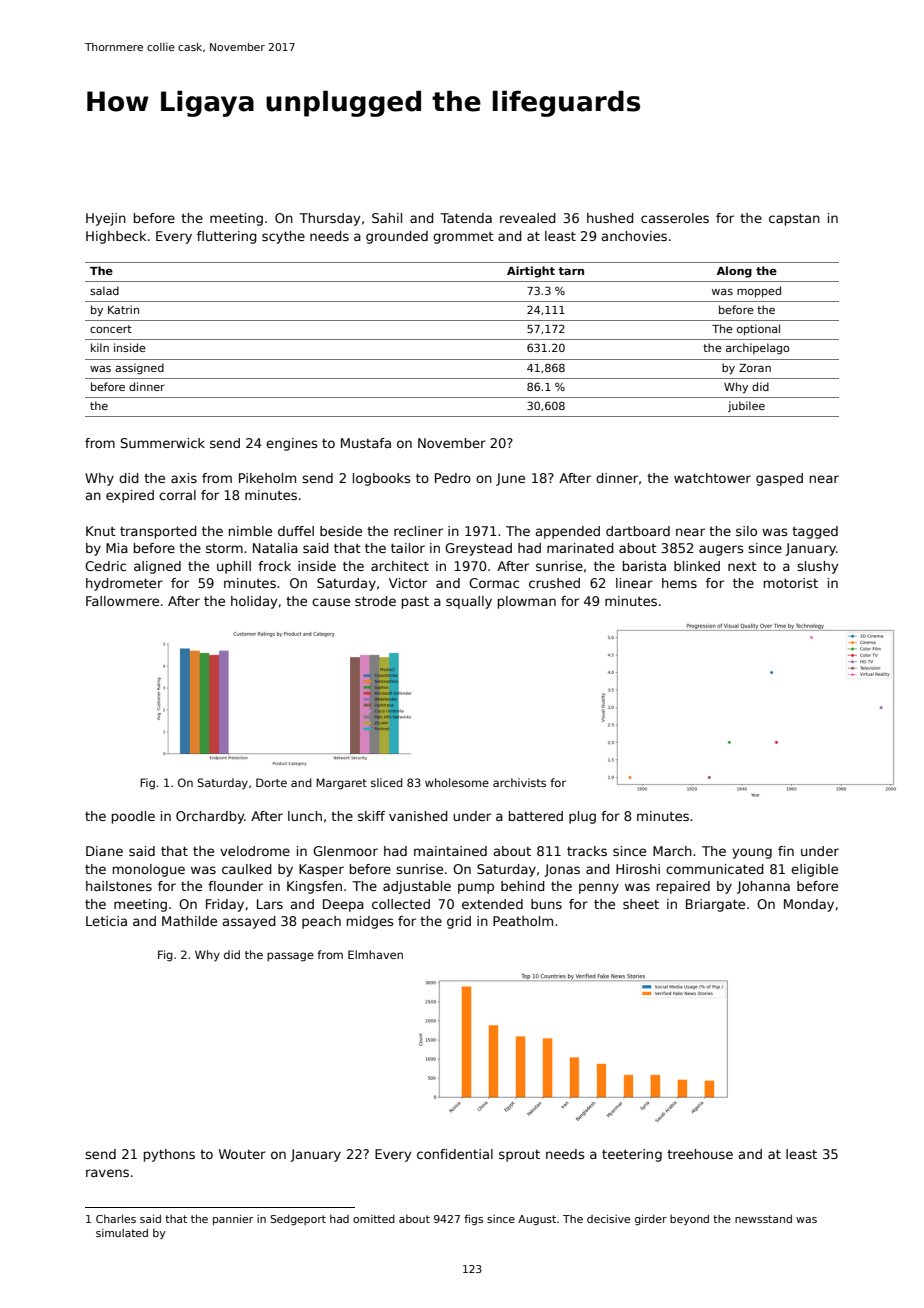 The width and height of the screenshot is (924, 1308). I want to click on Dorte, so click(271, 782).
